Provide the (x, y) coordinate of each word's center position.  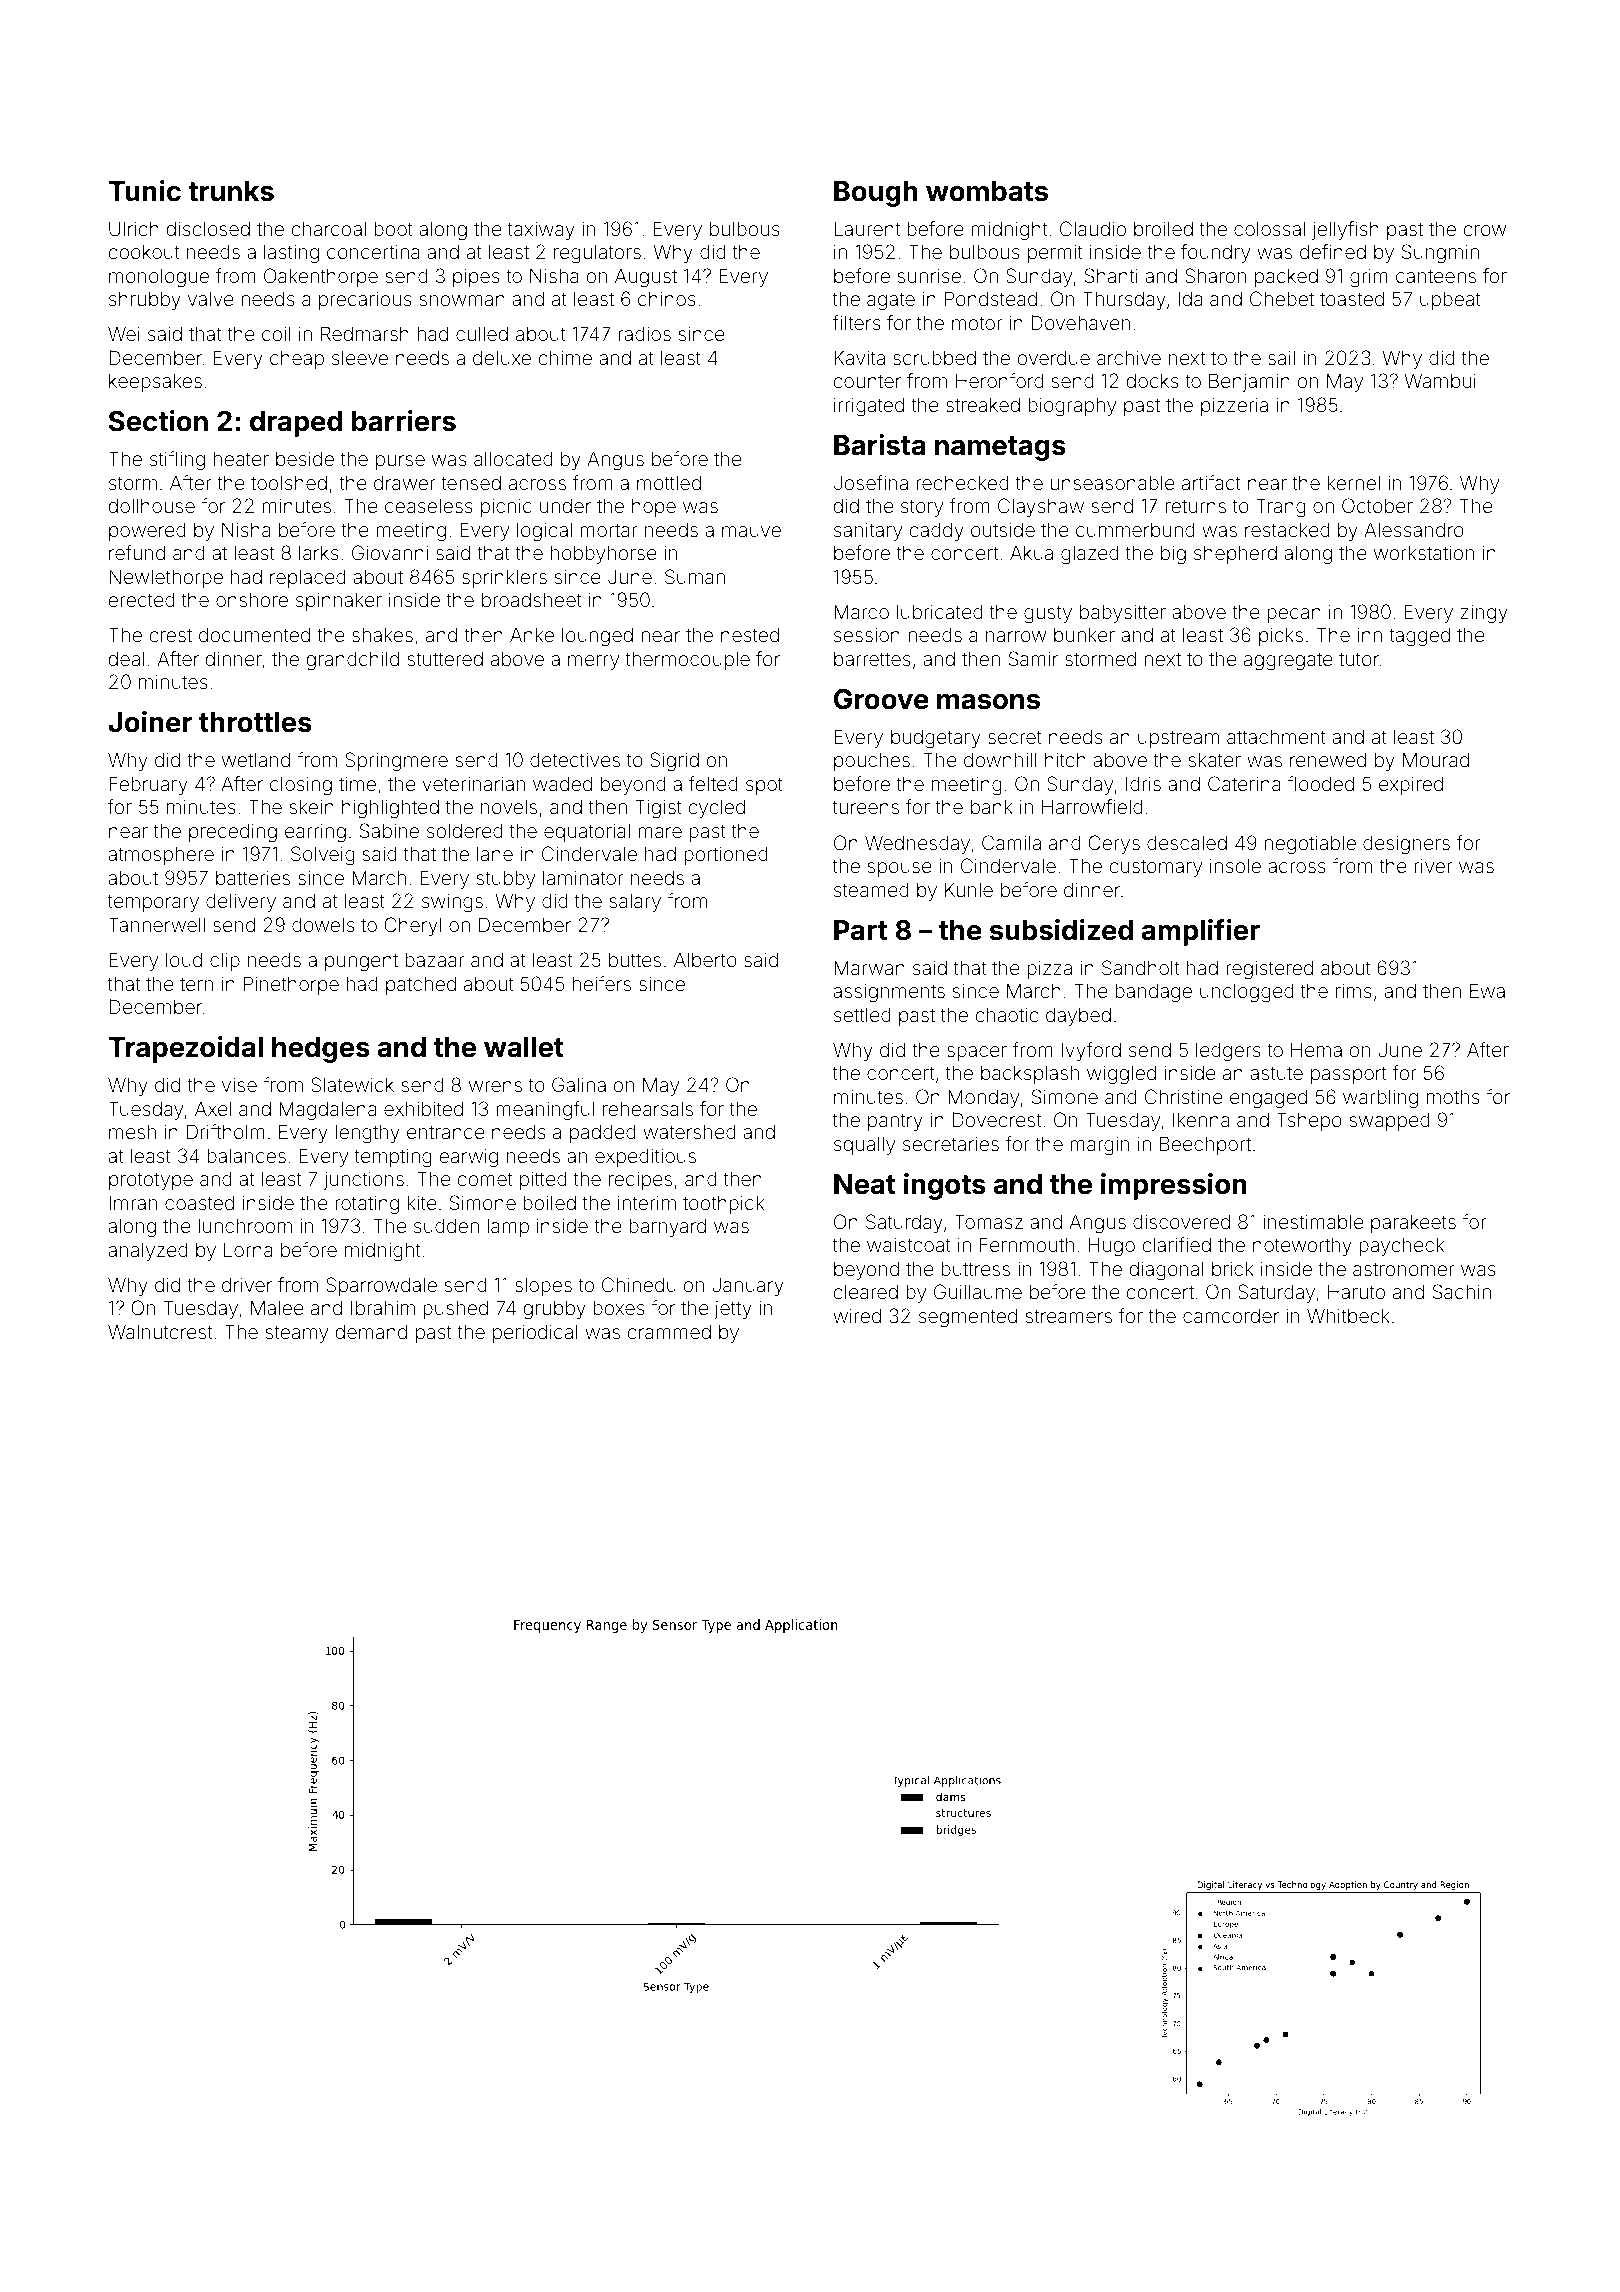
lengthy (367, 1134)
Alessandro (1414, 529)
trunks (231, 191)
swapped (1389, 1122)
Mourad (1436, 759)
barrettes (872, 659)
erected (142, 600)
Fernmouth (1027, 1244)
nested (750, 634)
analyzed (148, 1252)
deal (126, 659)
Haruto (1356, 1291)
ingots (945, 1186)
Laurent (867, 229)
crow (1485, 230)
